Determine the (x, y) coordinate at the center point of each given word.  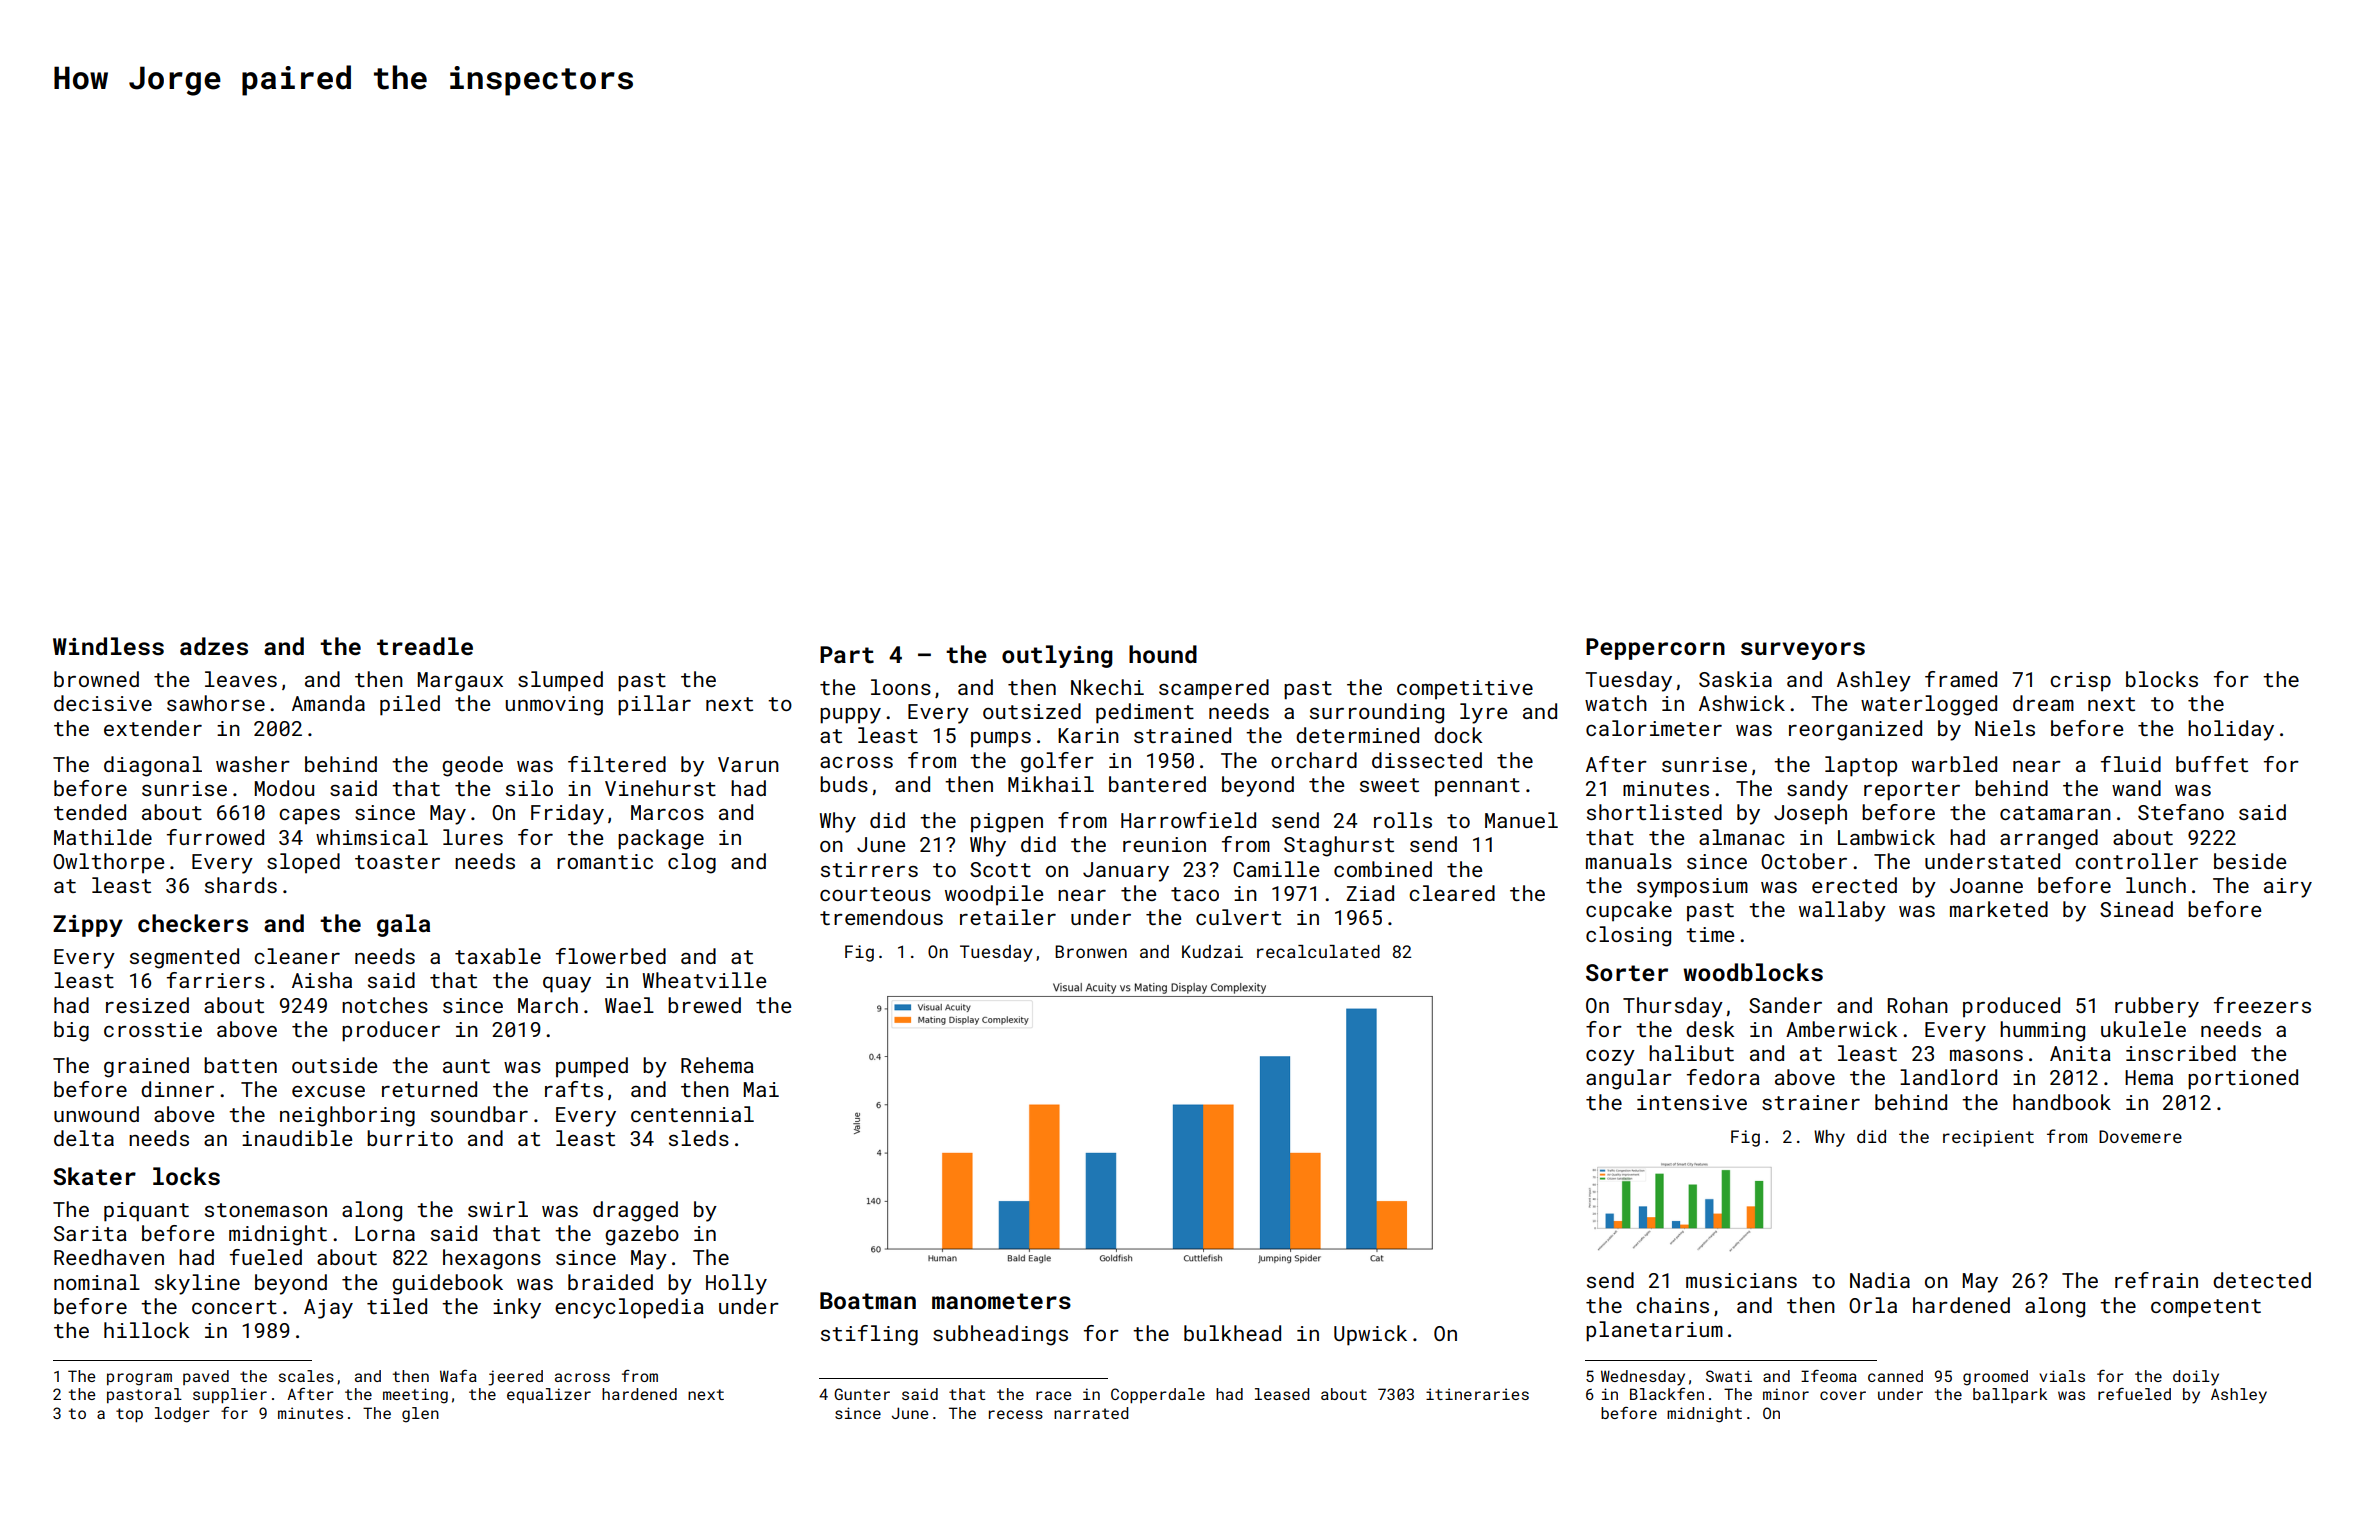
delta (84, 1138)
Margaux (460, 682)
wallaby (1842, 911)
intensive (1692, 1102)
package (661, 839)
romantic (605, 861)
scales (306, 1376)
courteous (875, 894)
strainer (1811, 1102)
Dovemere (2140, 1136)
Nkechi (1107, 687)
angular (1629, 1079)
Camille (1276, 869)
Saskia (1735, 679)
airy (2288, 888)
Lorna (385, 1233)
